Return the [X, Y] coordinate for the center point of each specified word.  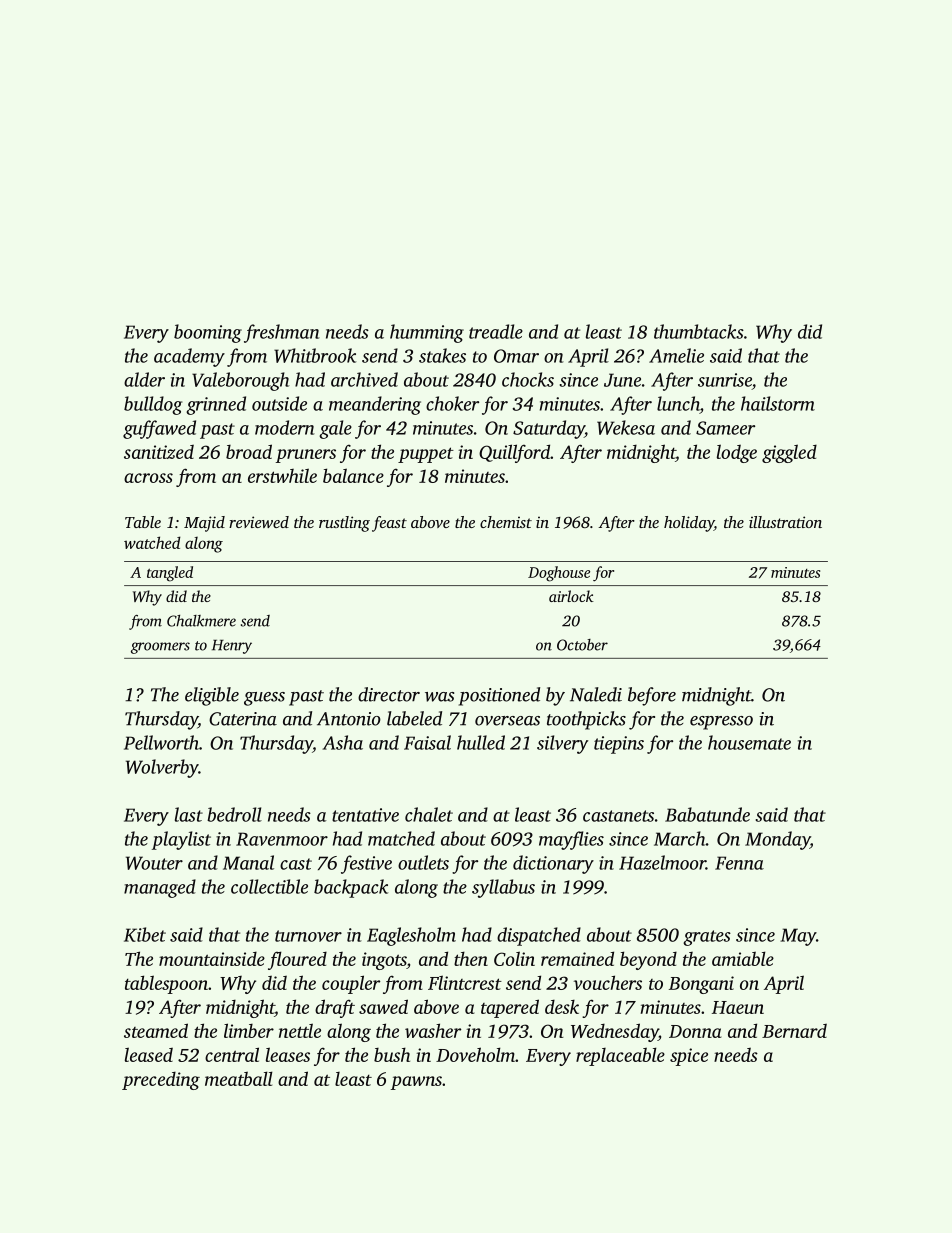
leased [149, 1054]
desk [562, 1006]
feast [389, 524]
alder [144, 379]
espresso [721, 723]
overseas [507, 721]
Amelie [676, 355]
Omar [516, 356]
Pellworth [161, 742]
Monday [777, 840]
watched [152, 542]
